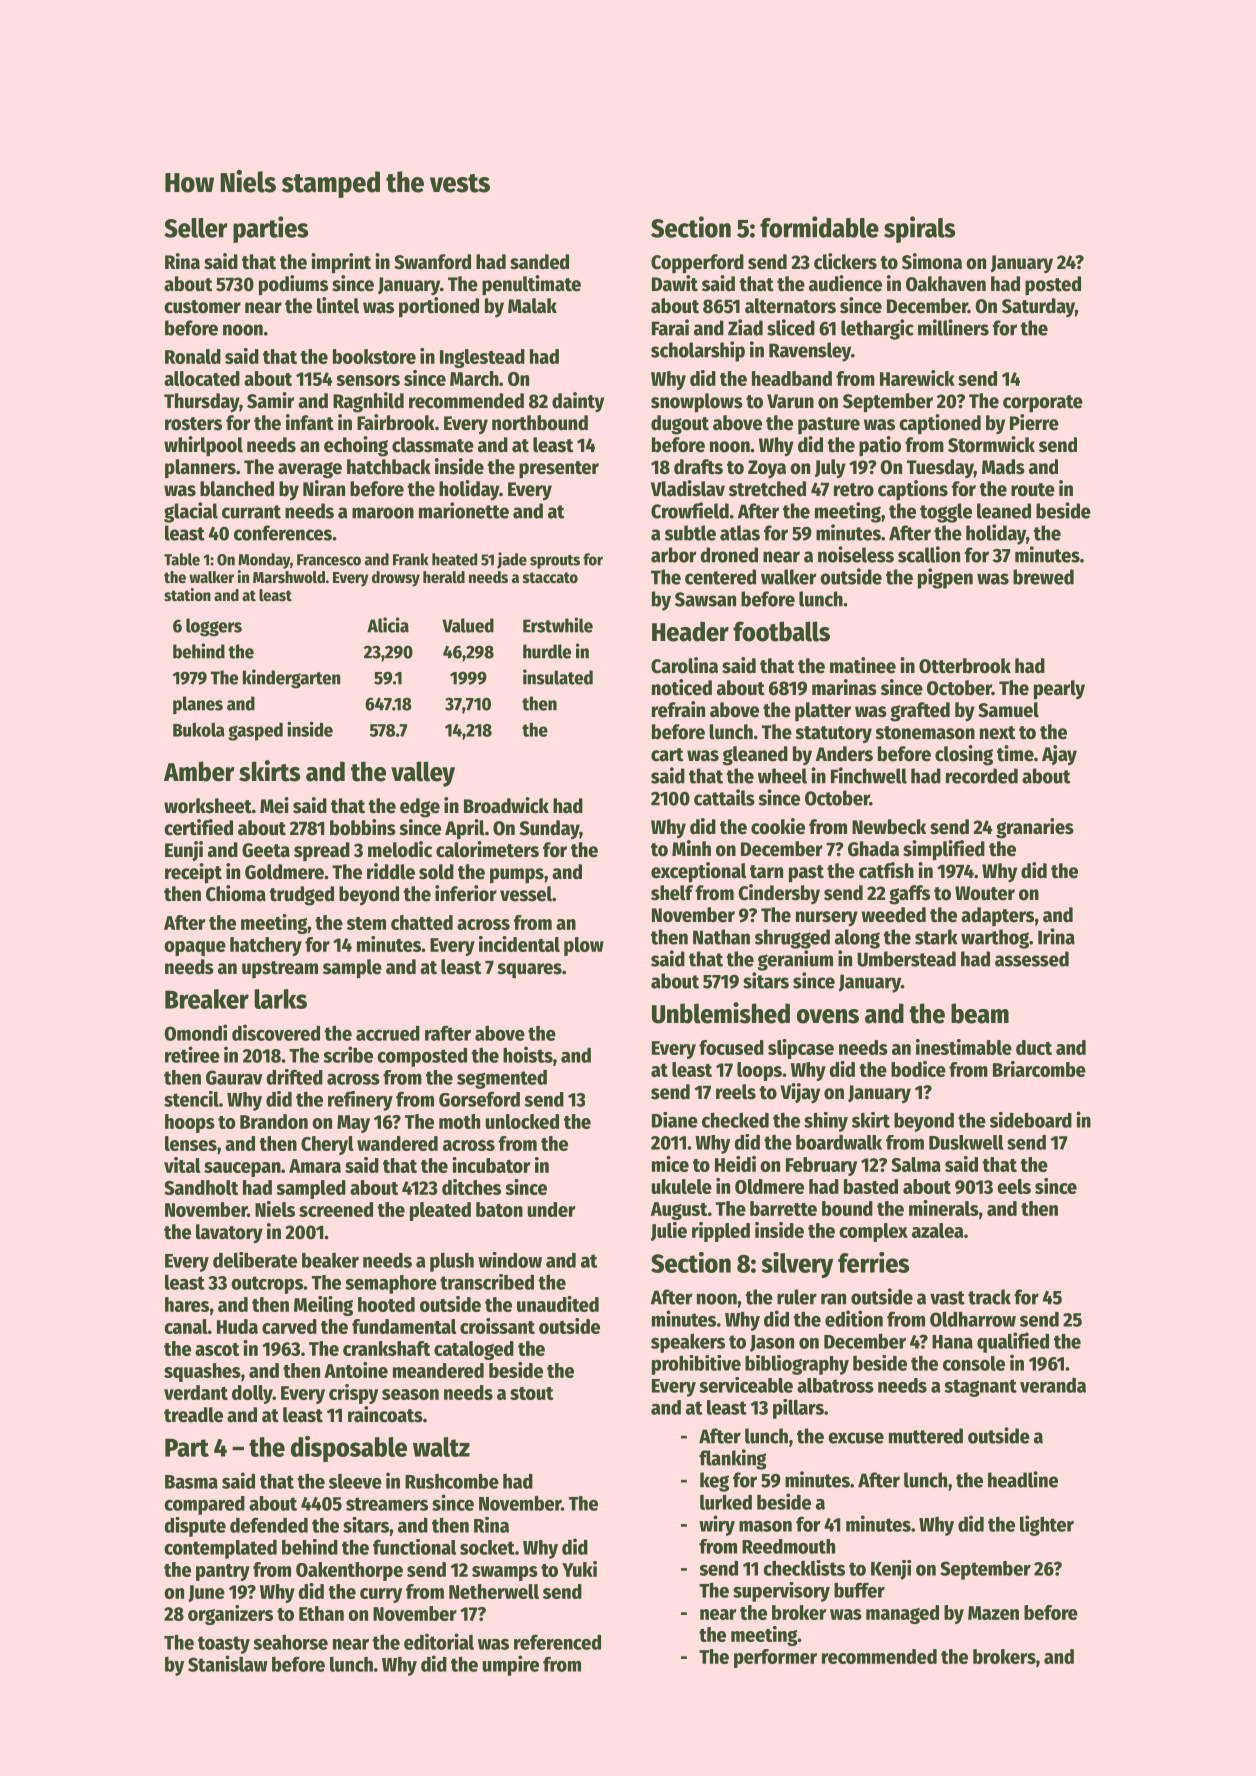 This page has height=1776, width=1256. Describe the element at coordinates (891, 1570) in the page. I see `Kenji` at that location.
